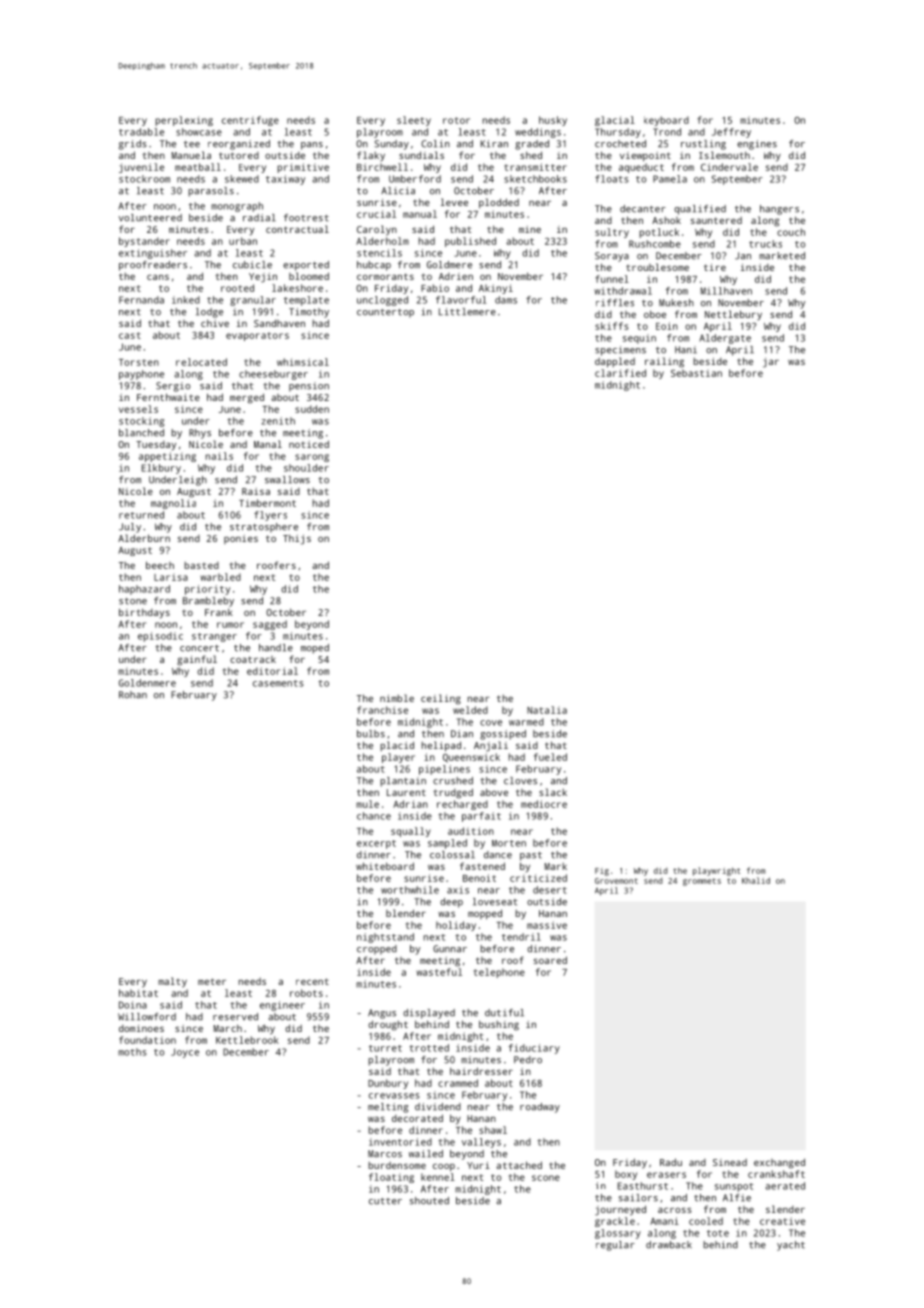 The width and height of the screenshot is (924, 1308). Describe the element at coordinates (456, 120) in the screenshot. I see `rotor` at that location.
